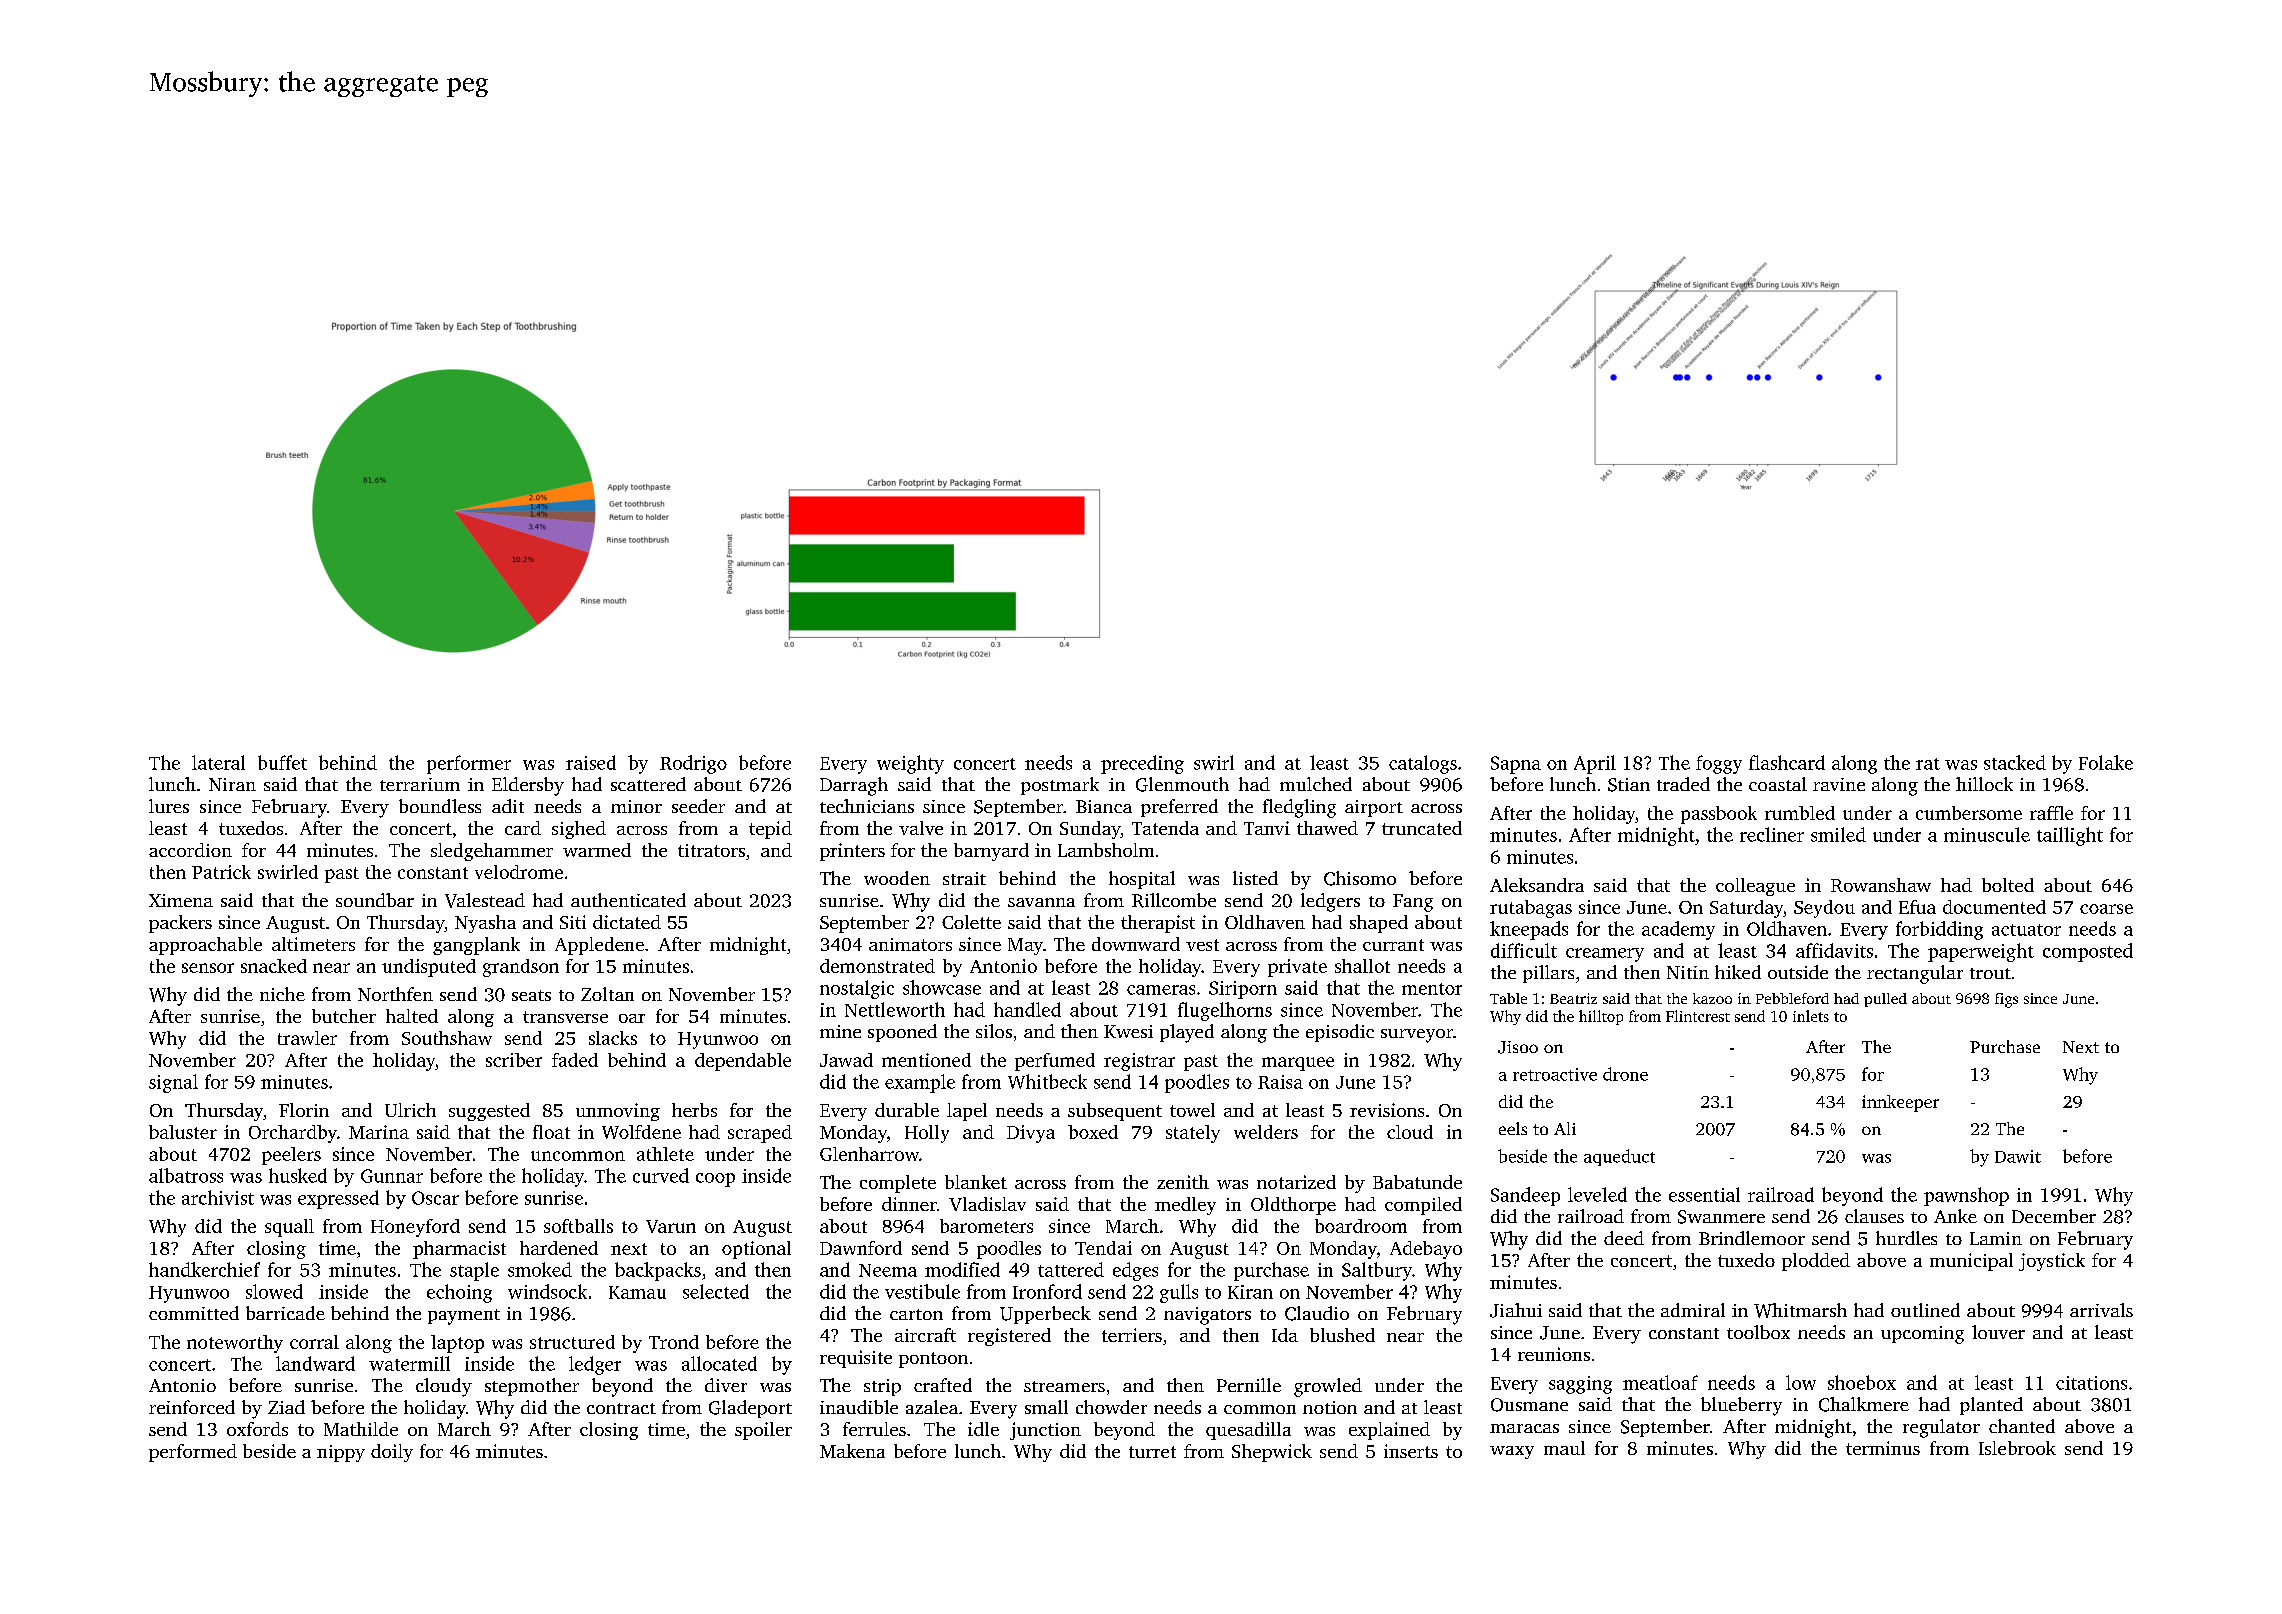 This screenshot has width=2282, height=1614. What do you see at coordinates (852, 1451) in the screenshot?
I see `Makena` at bounding box center [852, 1451].
